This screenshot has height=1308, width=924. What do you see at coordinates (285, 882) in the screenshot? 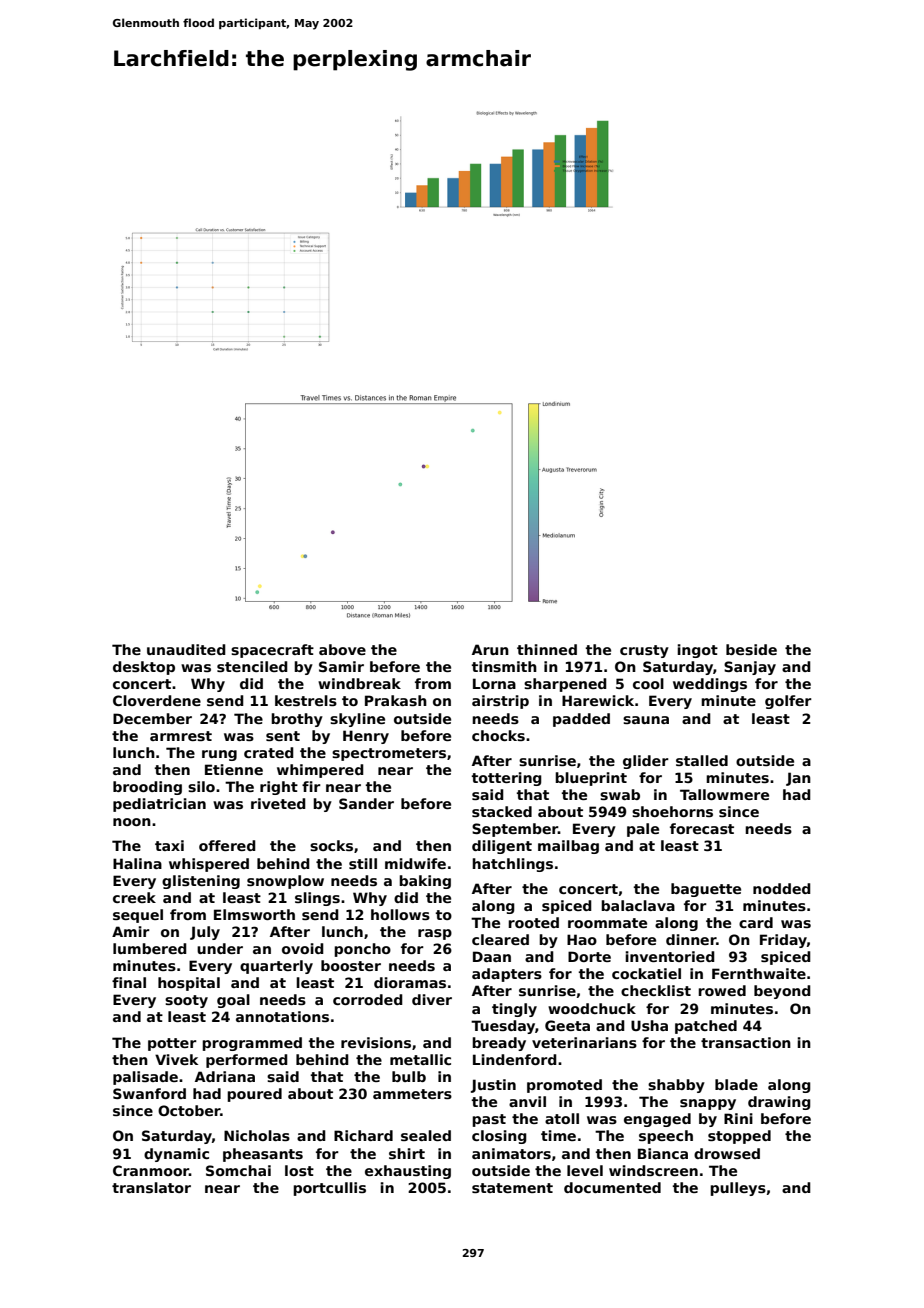
I see `snowplow` at bounding box center [285, 882].
